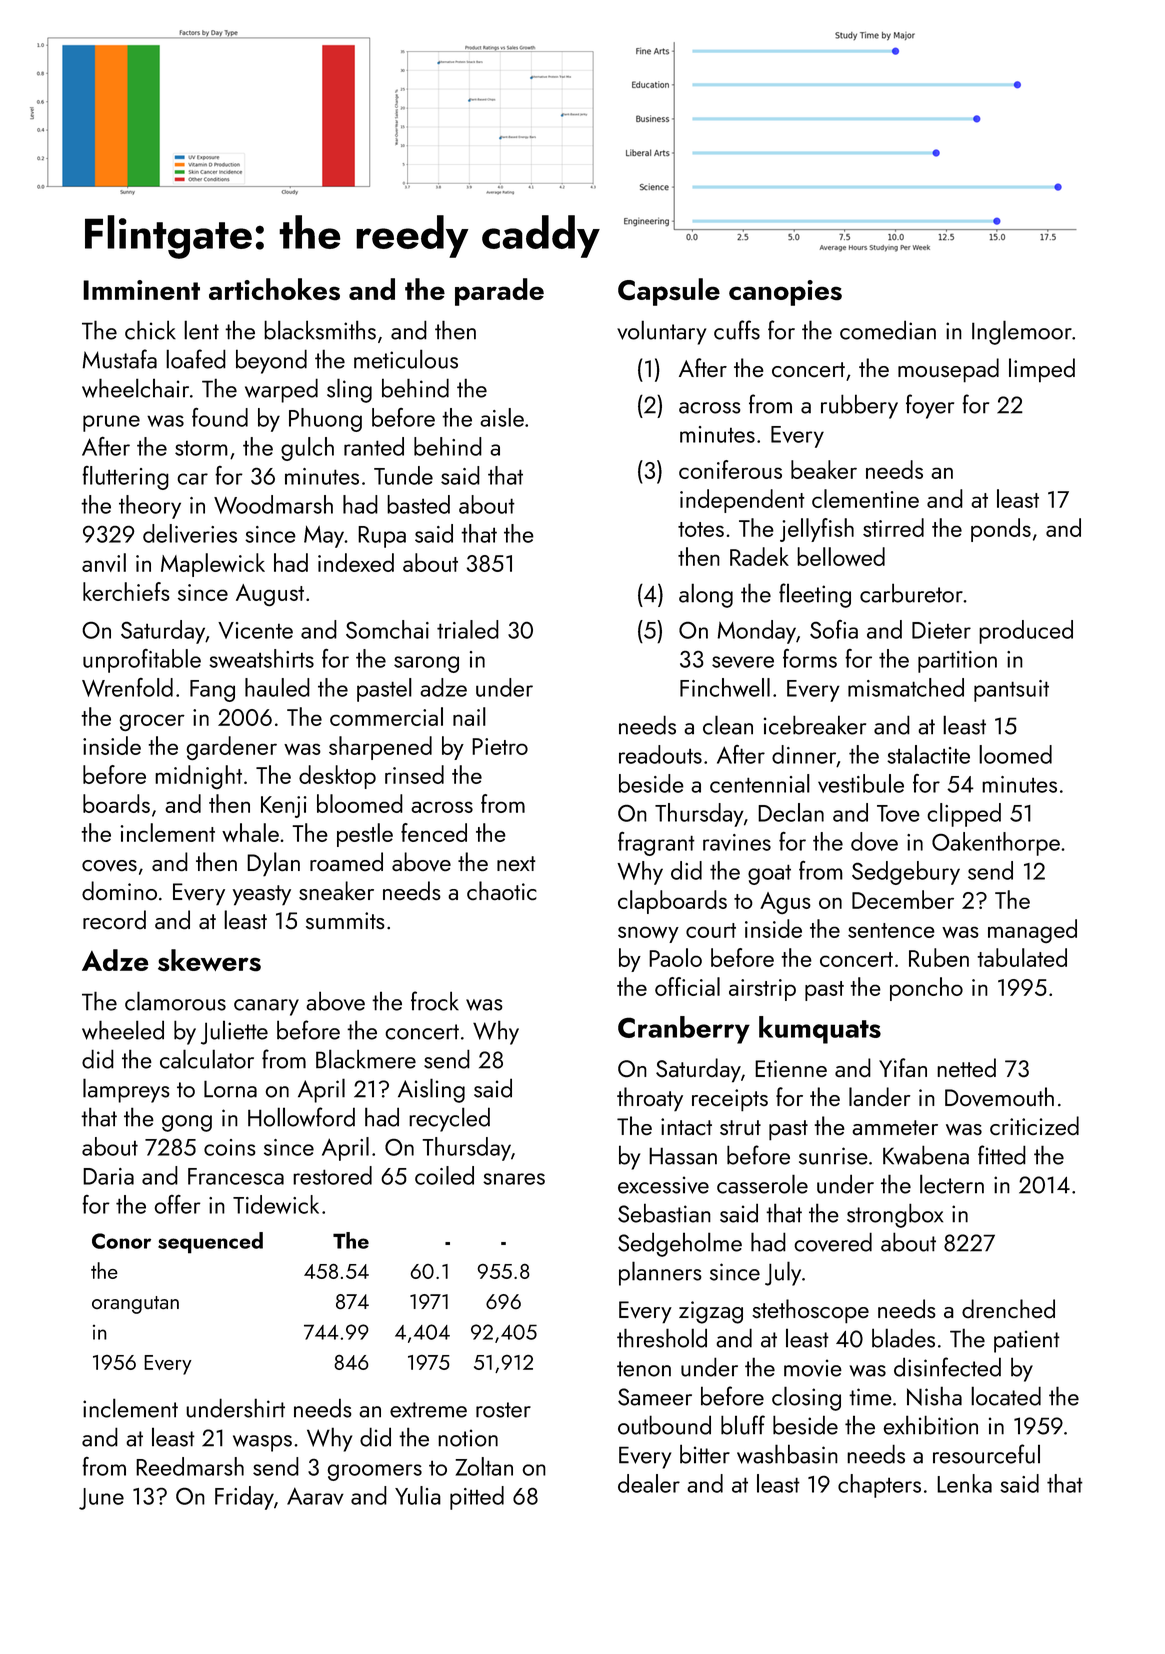 The width and height of the image is (1165, 1654). I want to click on Inglemoor, so click(1022, 332).
